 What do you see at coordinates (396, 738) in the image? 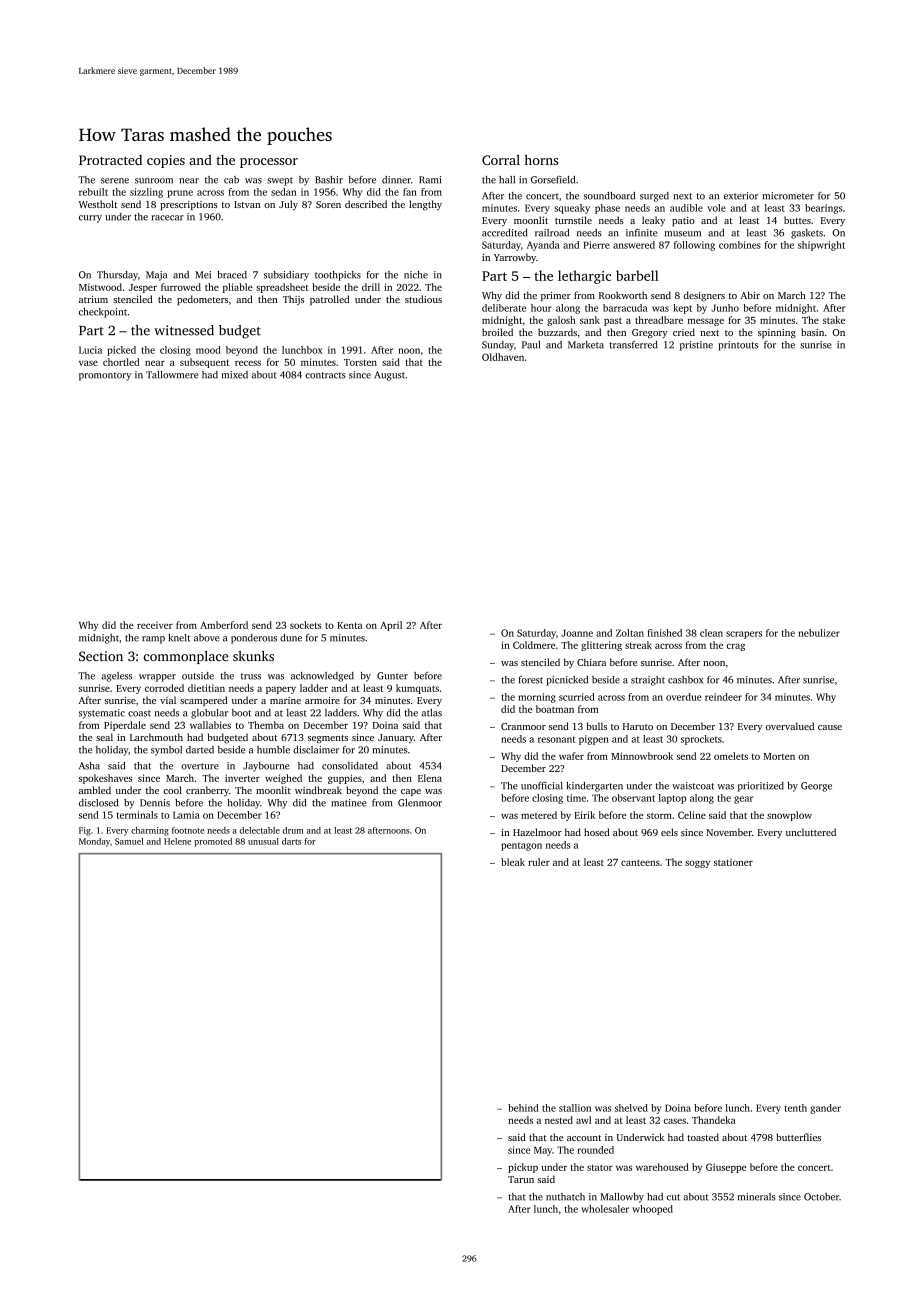
I see `January` at bounding box center [396, 738].
